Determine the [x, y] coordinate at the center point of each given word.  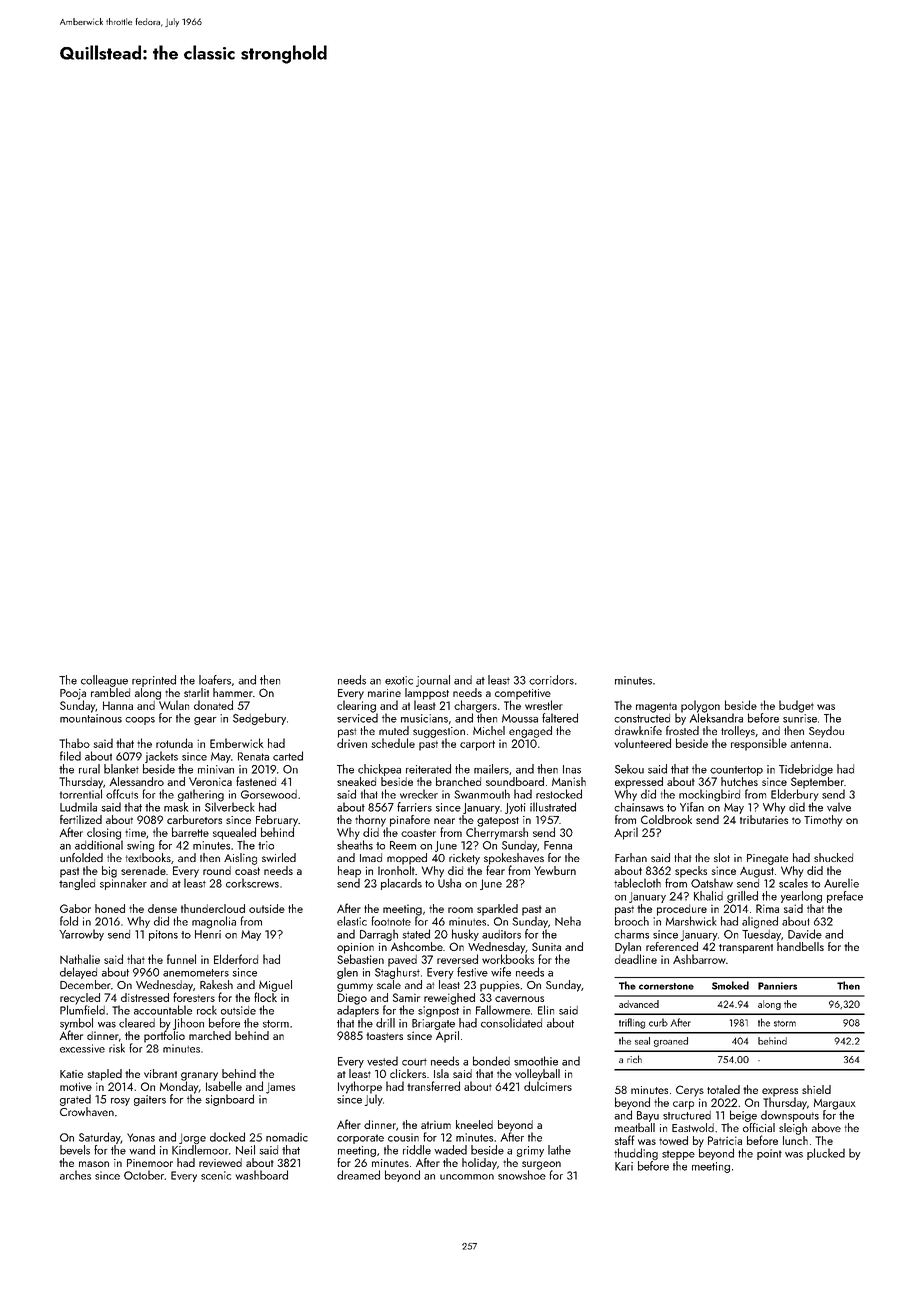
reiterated [428, 769]
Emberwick [237, 743]
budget [796, 706]
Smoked [730, 985]
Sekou [629, 769]
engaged [530, 732]
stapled [104, 1075]
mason [94, 1164]
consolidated [511, 1023]
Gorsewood [269, 794]
